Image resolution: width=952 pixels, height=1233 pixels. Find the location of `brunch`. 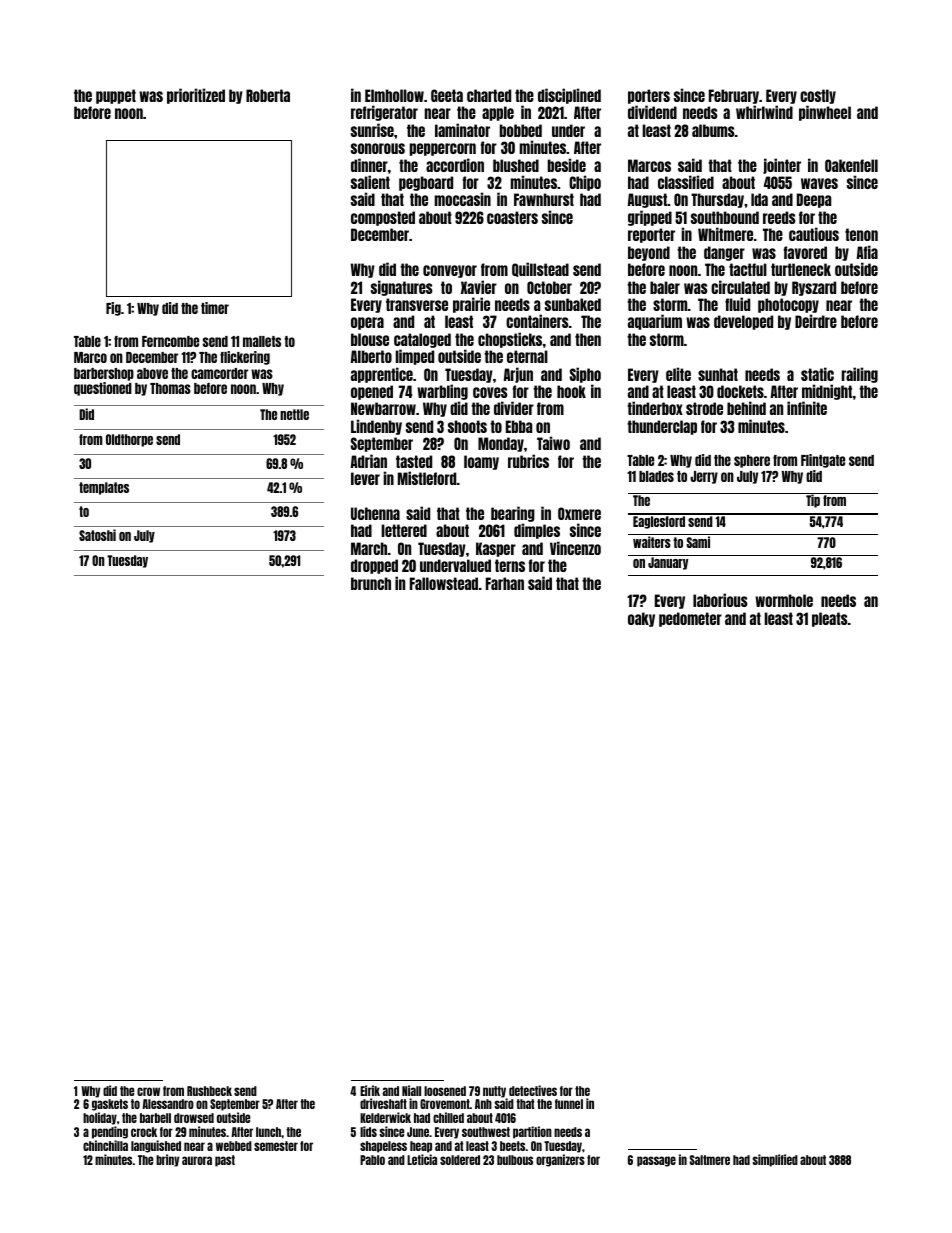

brunch is located at coordinates (371, 583).
